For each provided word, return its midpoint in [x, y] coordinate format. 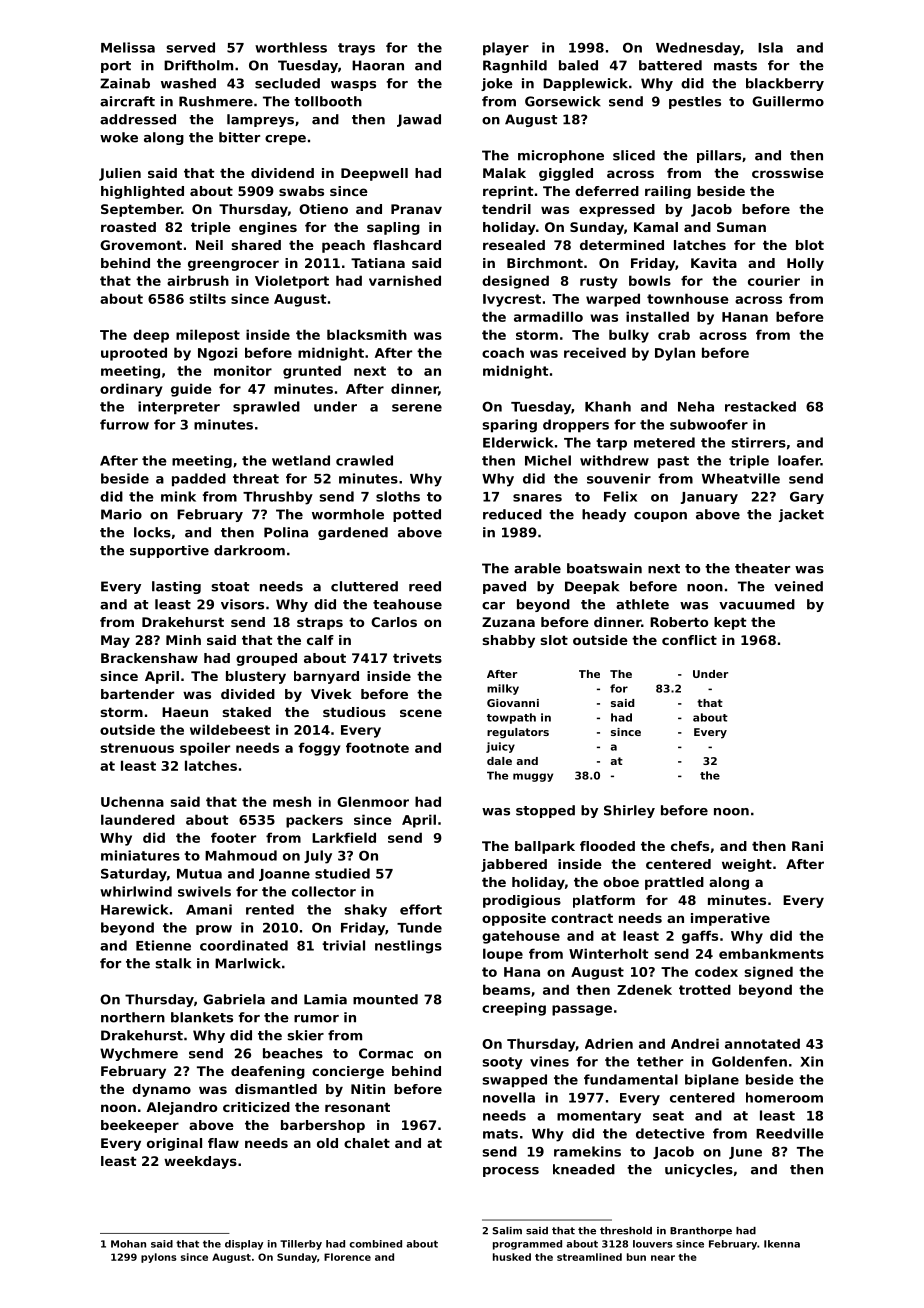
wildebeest [230, 729]
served [190, 47]
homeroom [784, 1097]
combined [375, 1244]
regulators [518, 733]
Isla [770, 47]
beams [506, 989]
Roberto [679, 622]
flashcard [407, 245]
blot [810, 245]
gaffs [700, 937]
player [506, 49]
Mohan [128, 1244]
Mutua [199, 874]
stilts [207, 298]
